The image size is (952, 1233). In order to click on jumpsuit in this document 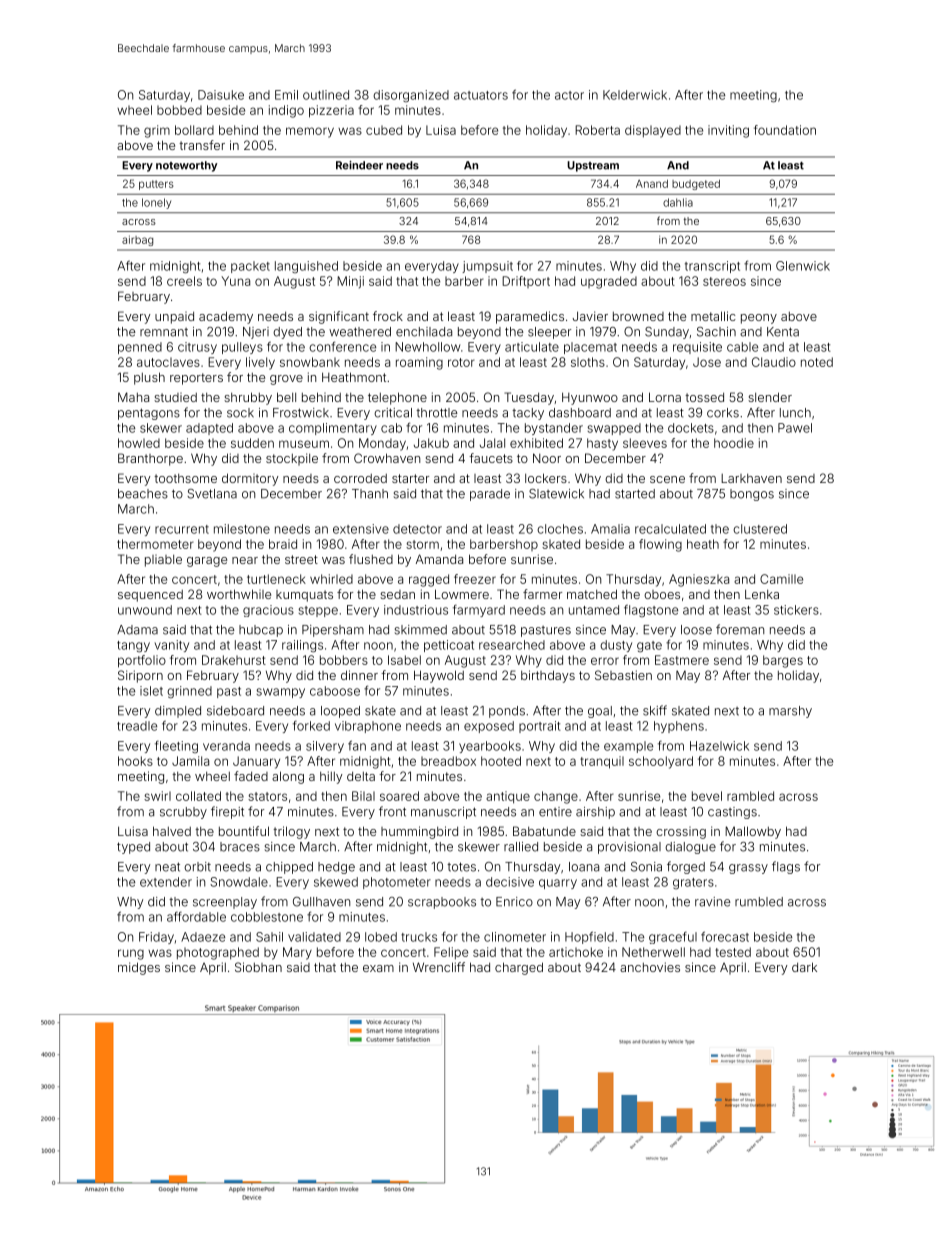, I will do `click(487, 267)`.
